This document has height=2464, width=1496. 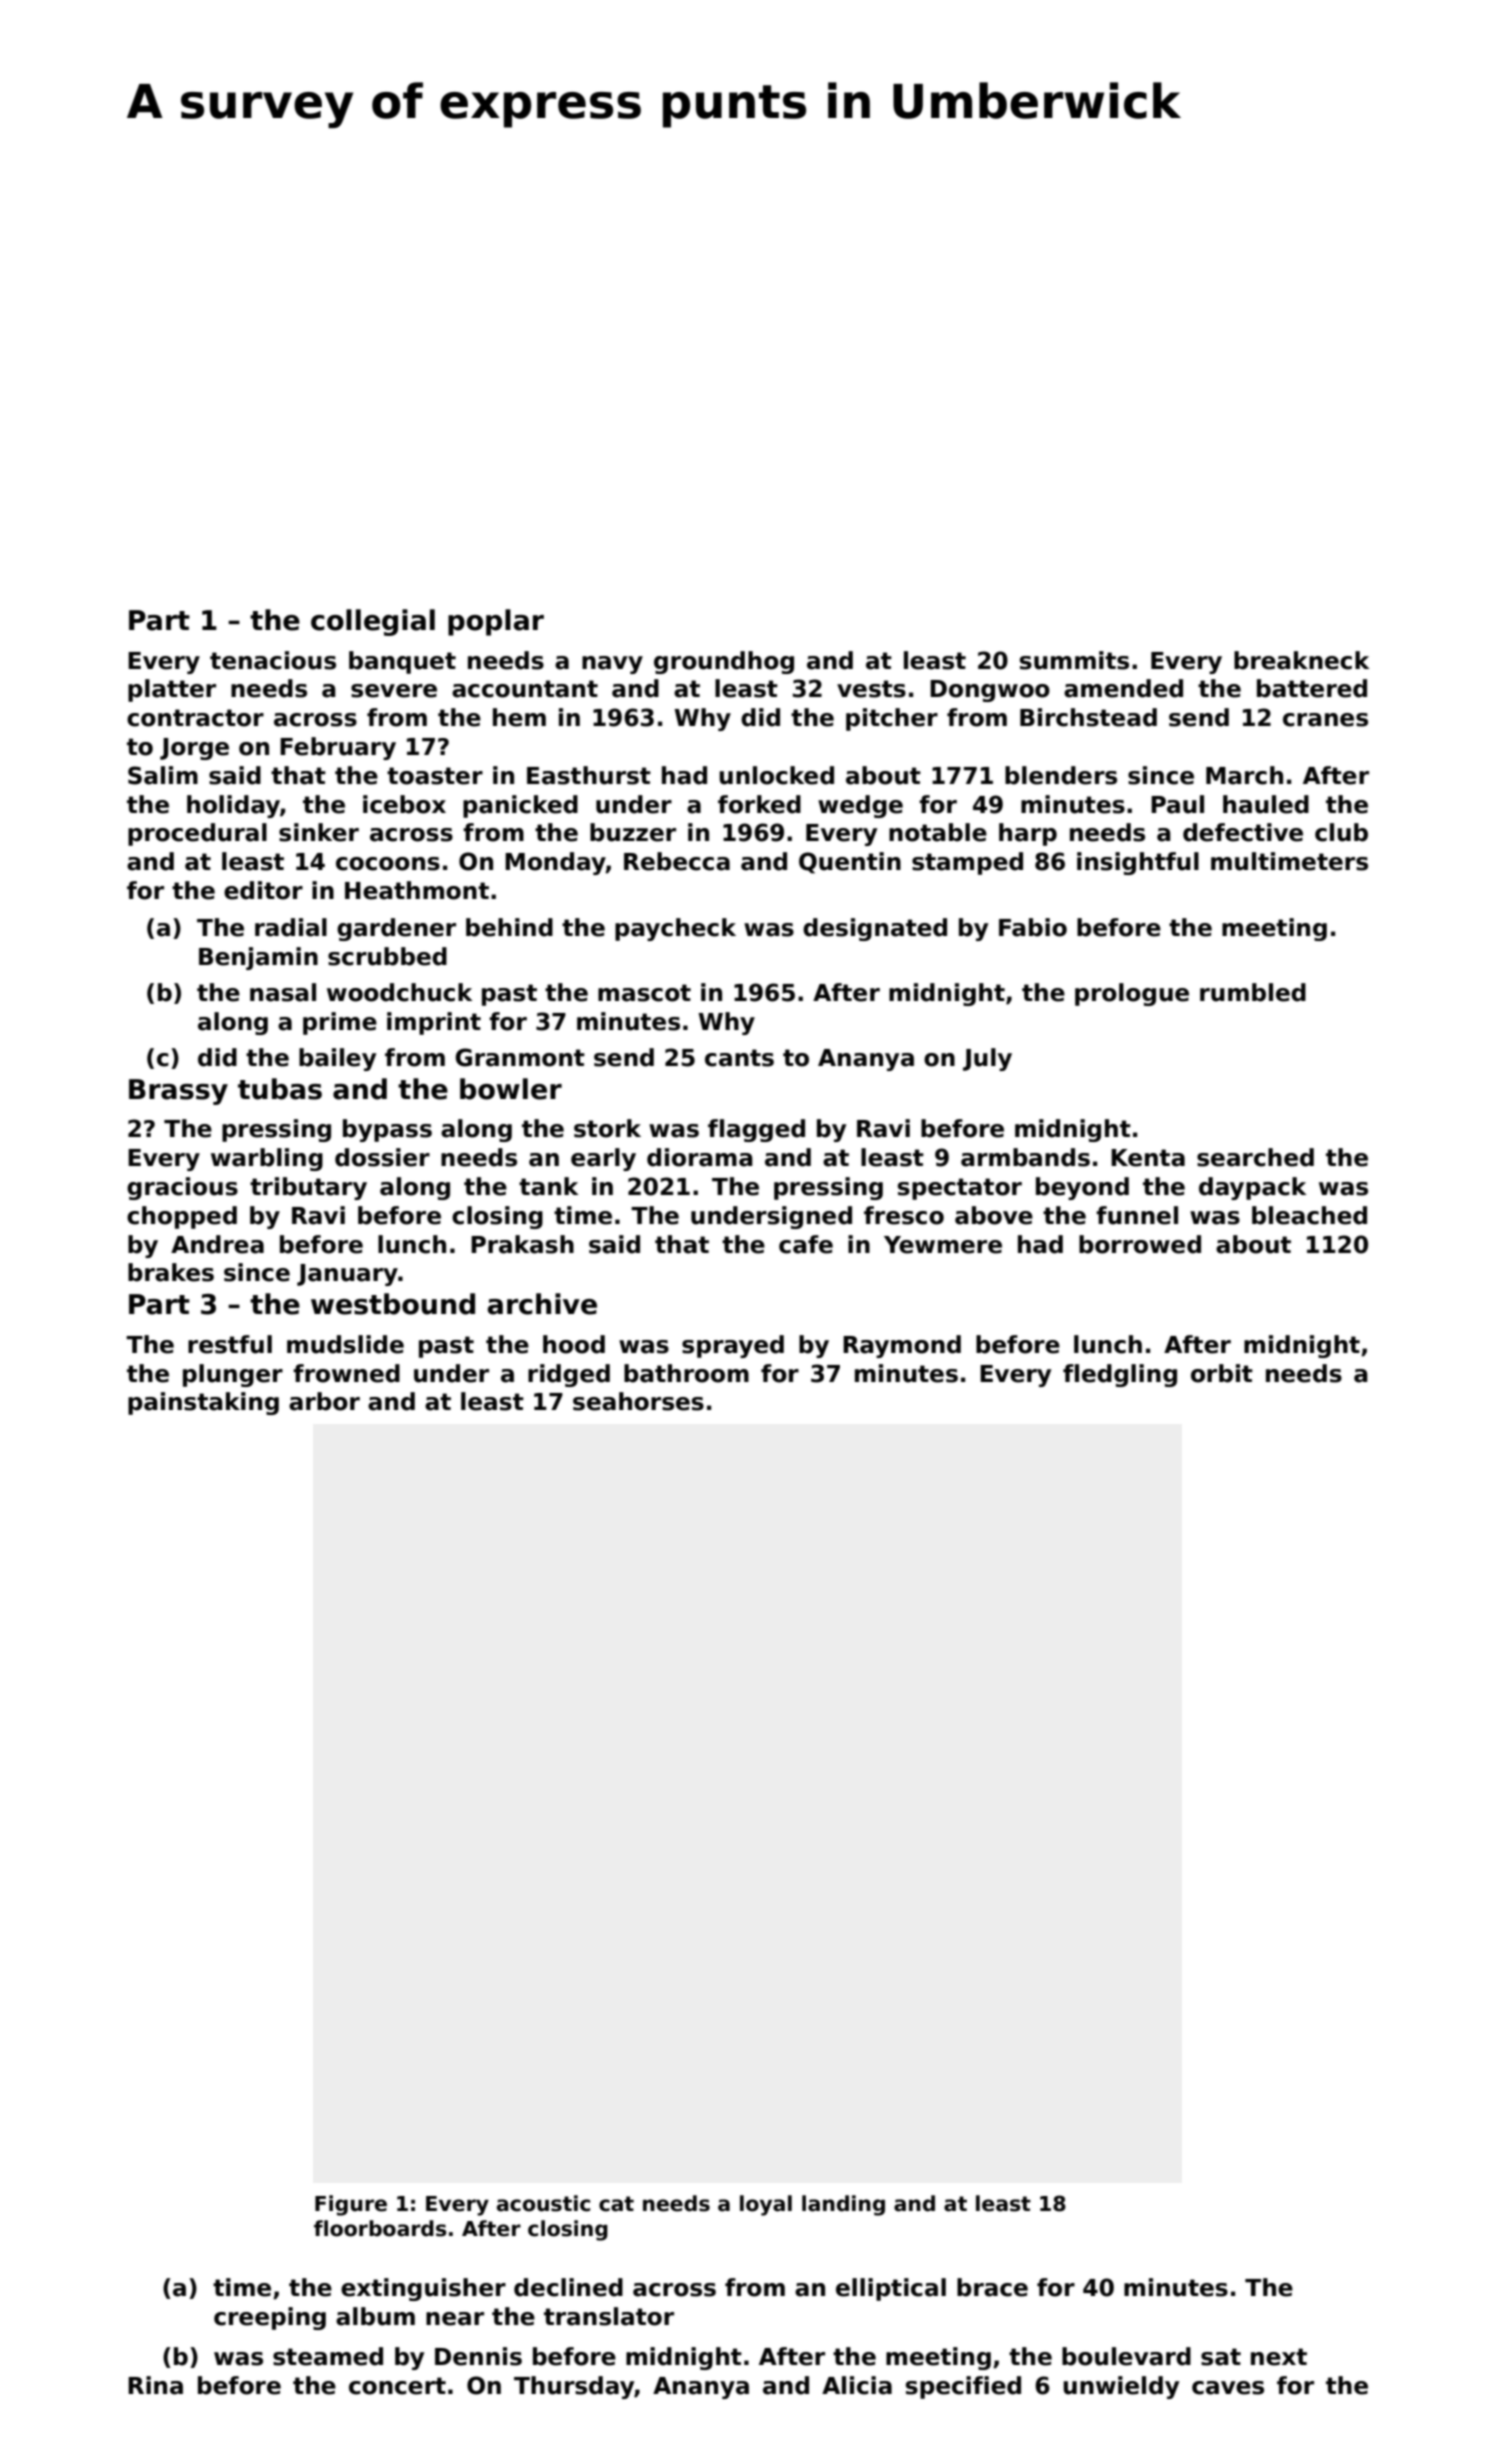 I want to click on caves, so click(x=1228, y=2388).
